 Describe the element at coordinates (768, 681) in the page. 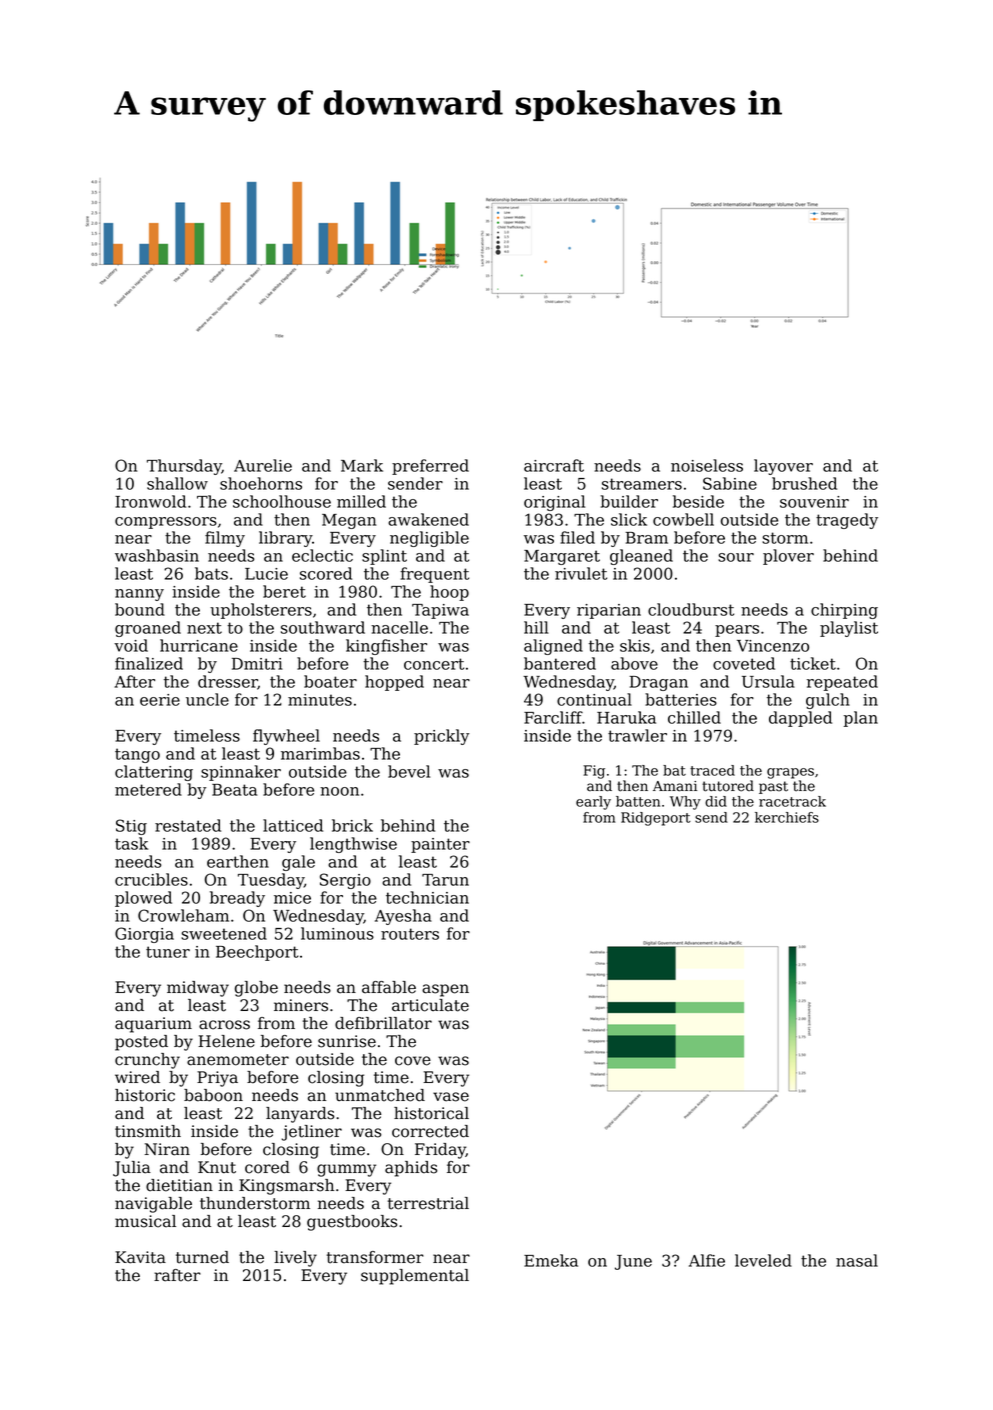

I see `Ursula` at that location.
